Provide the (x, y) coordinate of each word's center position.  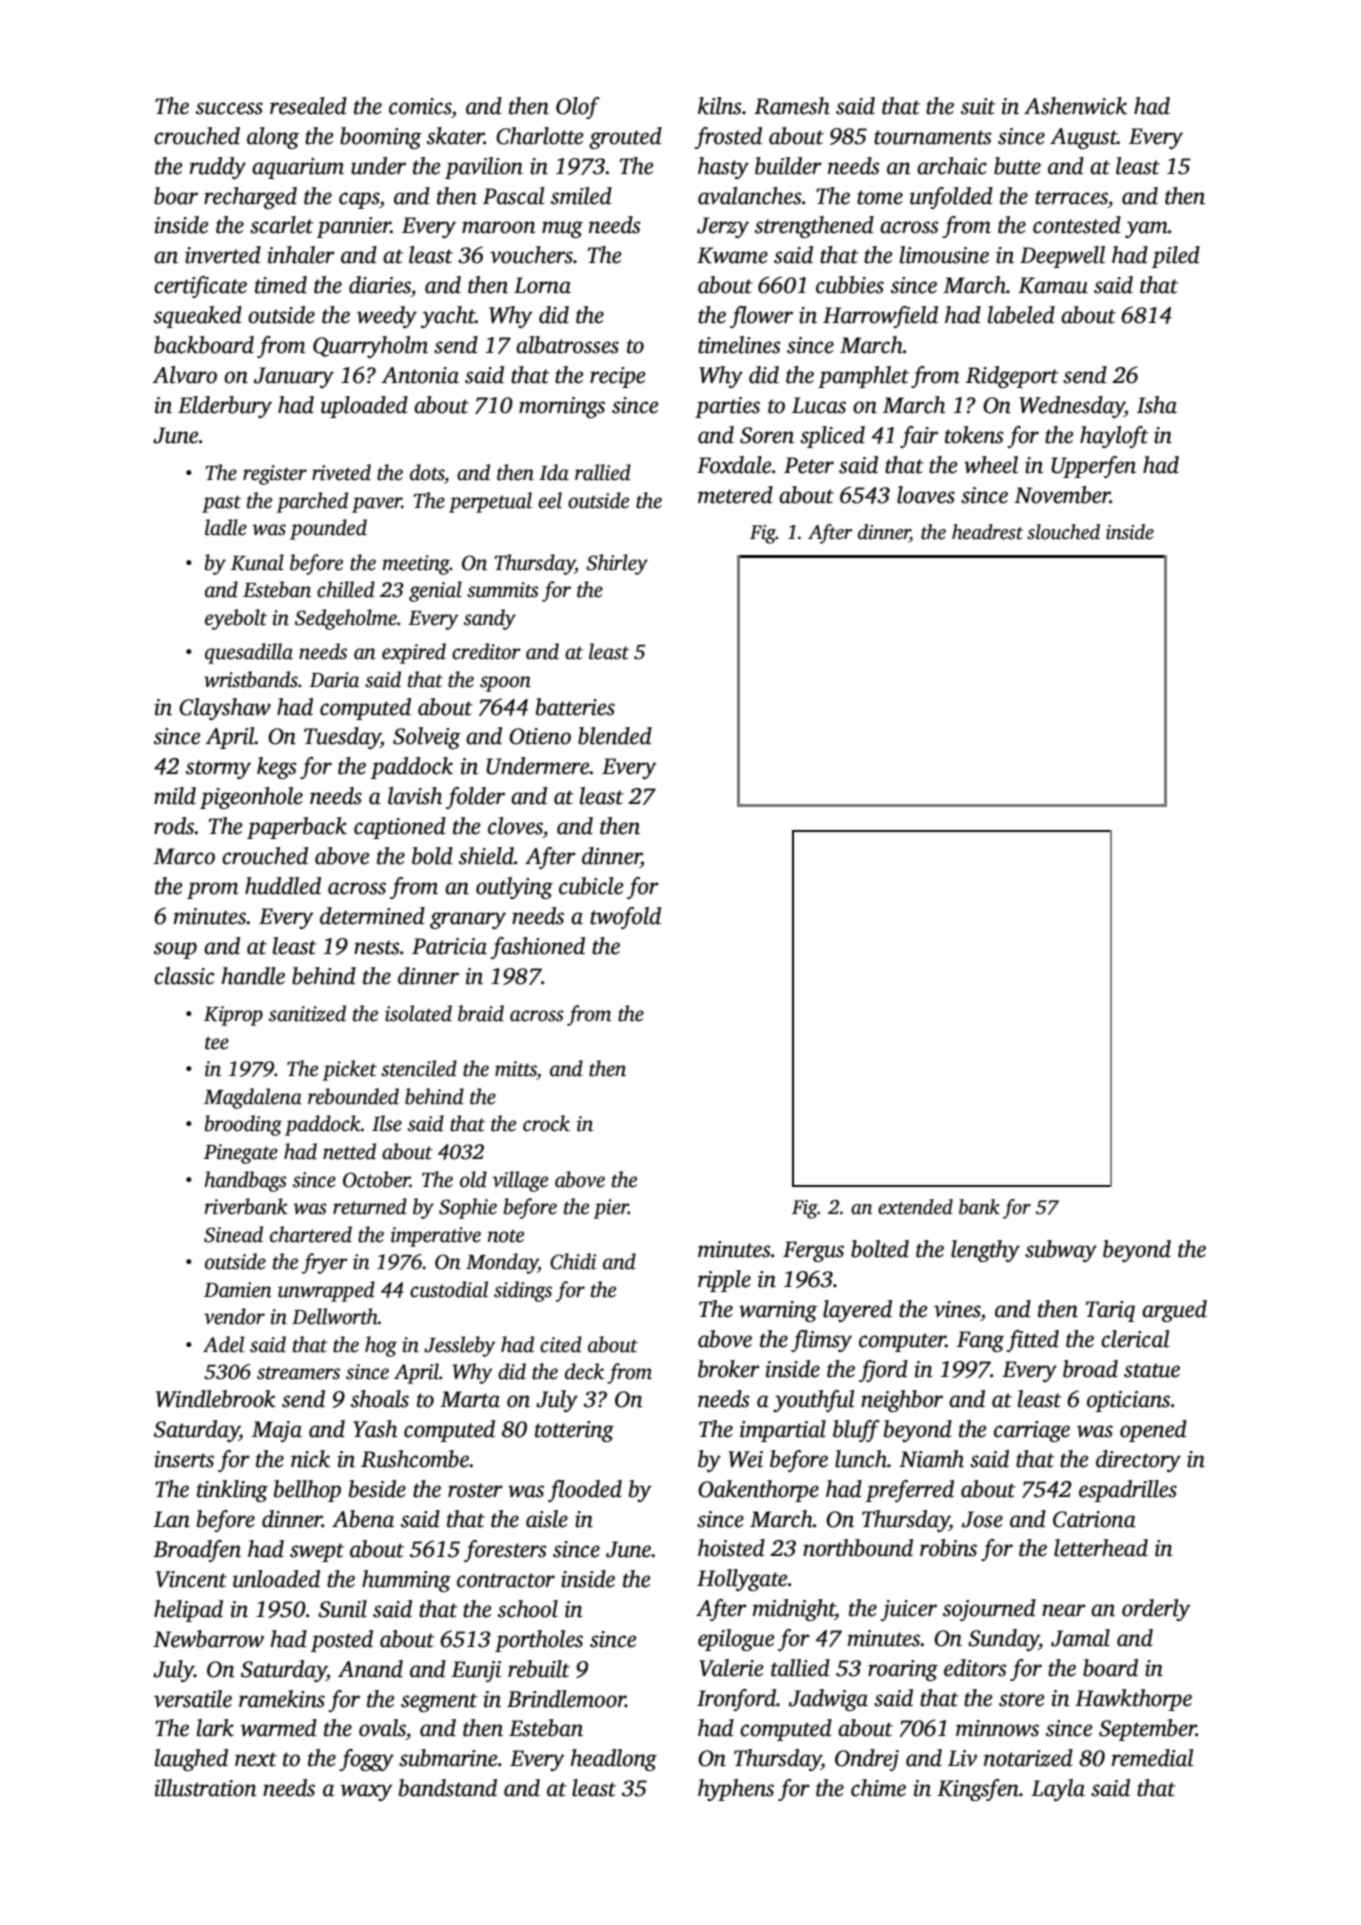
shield (486, 856)
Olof (578, 108)
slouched (1063, 532)
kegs (277, 768)
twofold (625, 918)
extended (915, 1207)
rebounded (353, 1096)
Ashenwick (1075, 106)
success (229, 108)
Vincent (191, 1579)
